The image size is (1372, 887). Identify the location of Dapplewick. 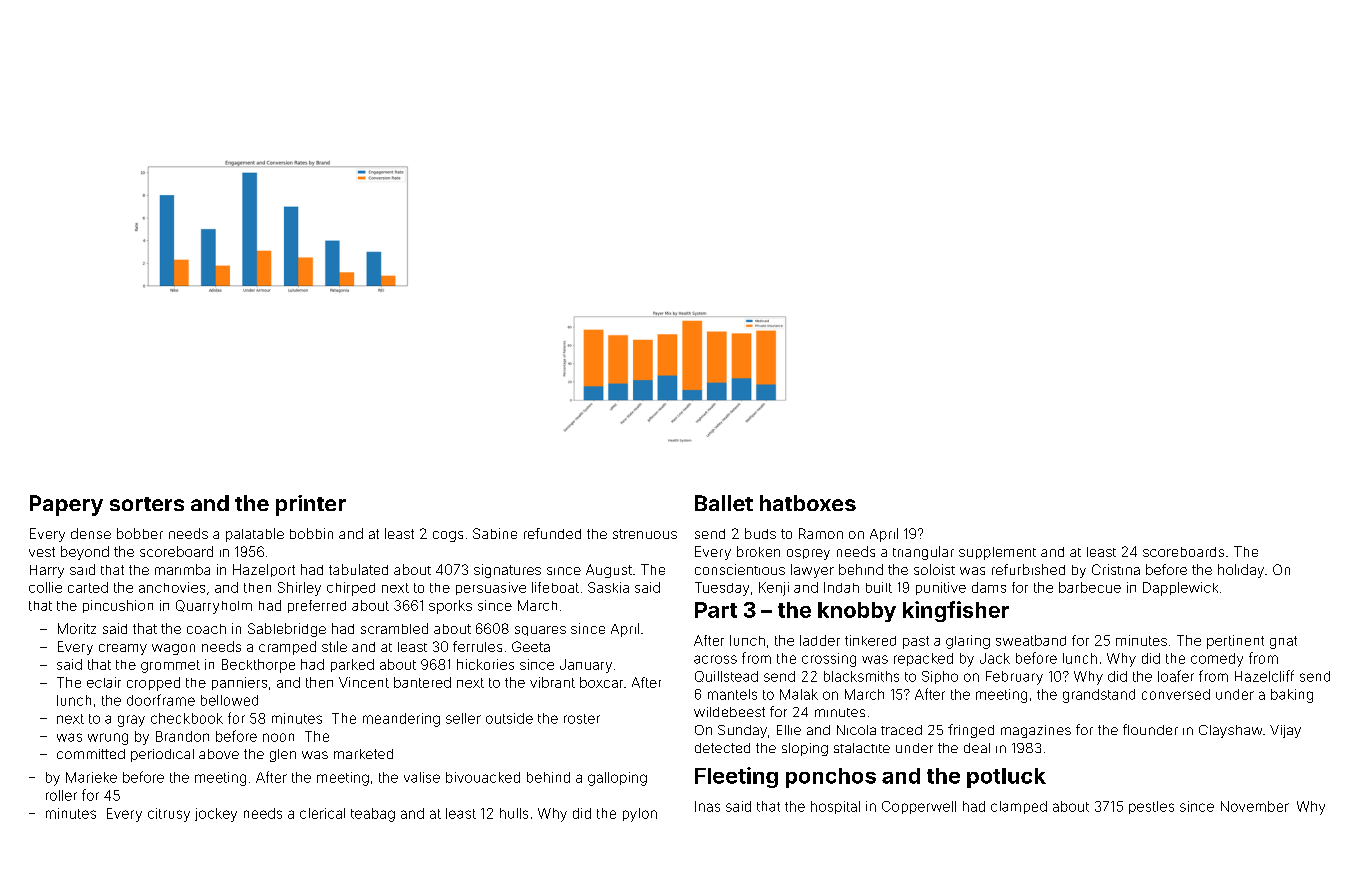
(1180, 589).
